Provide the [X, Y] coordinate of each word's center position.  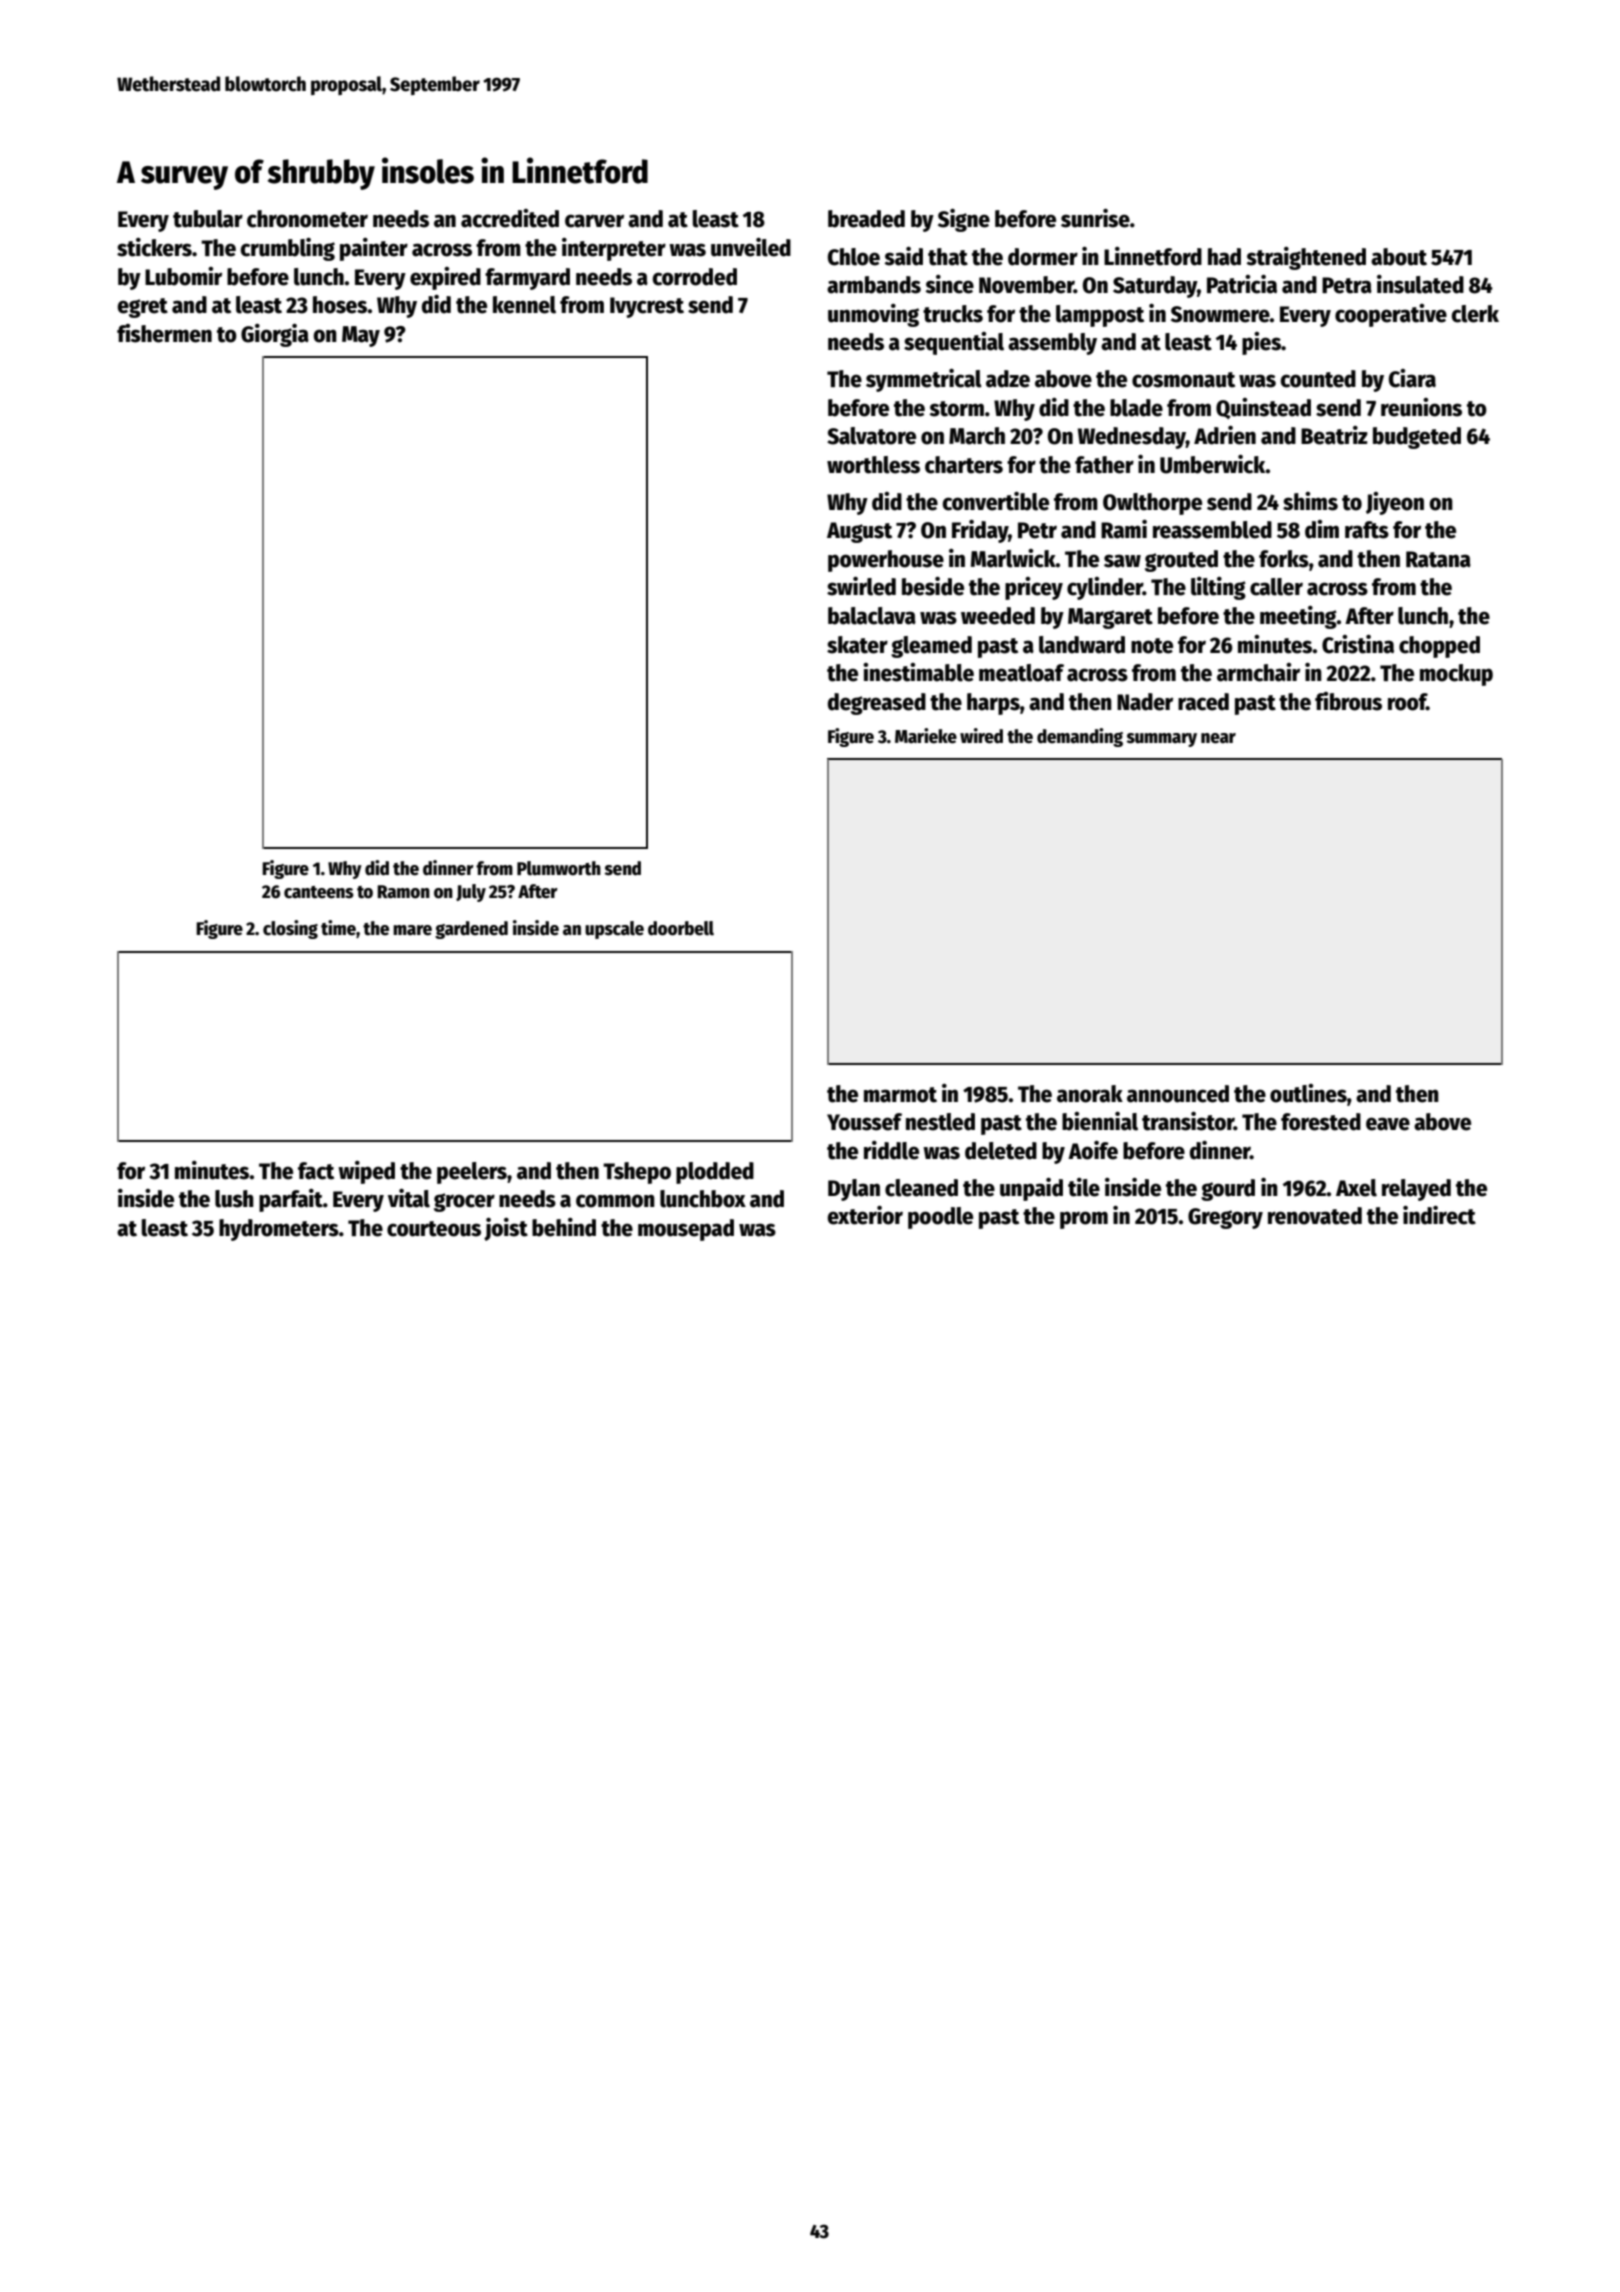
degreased [877, 704]
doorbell [681, 928]
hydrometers [279, 1230]
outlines [1308, 1093]
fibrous [1348, 701]
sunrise [1095, 218]
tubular [208, 219]
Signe [964, 220]
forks [1284, 559]
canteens [319, 892]
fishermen [164, 333]
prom [1084, 1220]
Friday [980, 531]
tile [1084, 1187]
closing [290, 929]
